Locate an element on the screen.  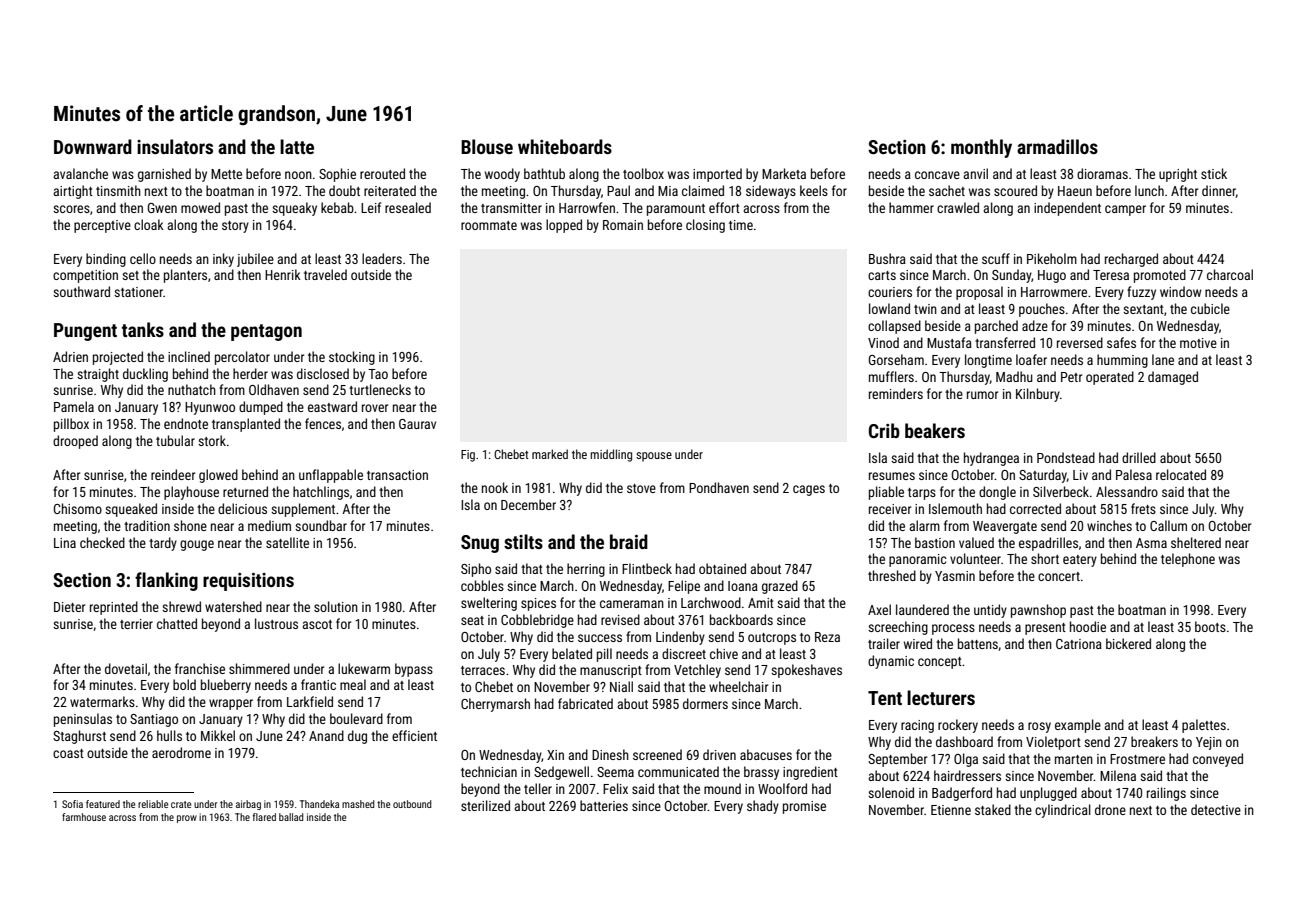
Pondhaven is located at coordinates (719, 487).
